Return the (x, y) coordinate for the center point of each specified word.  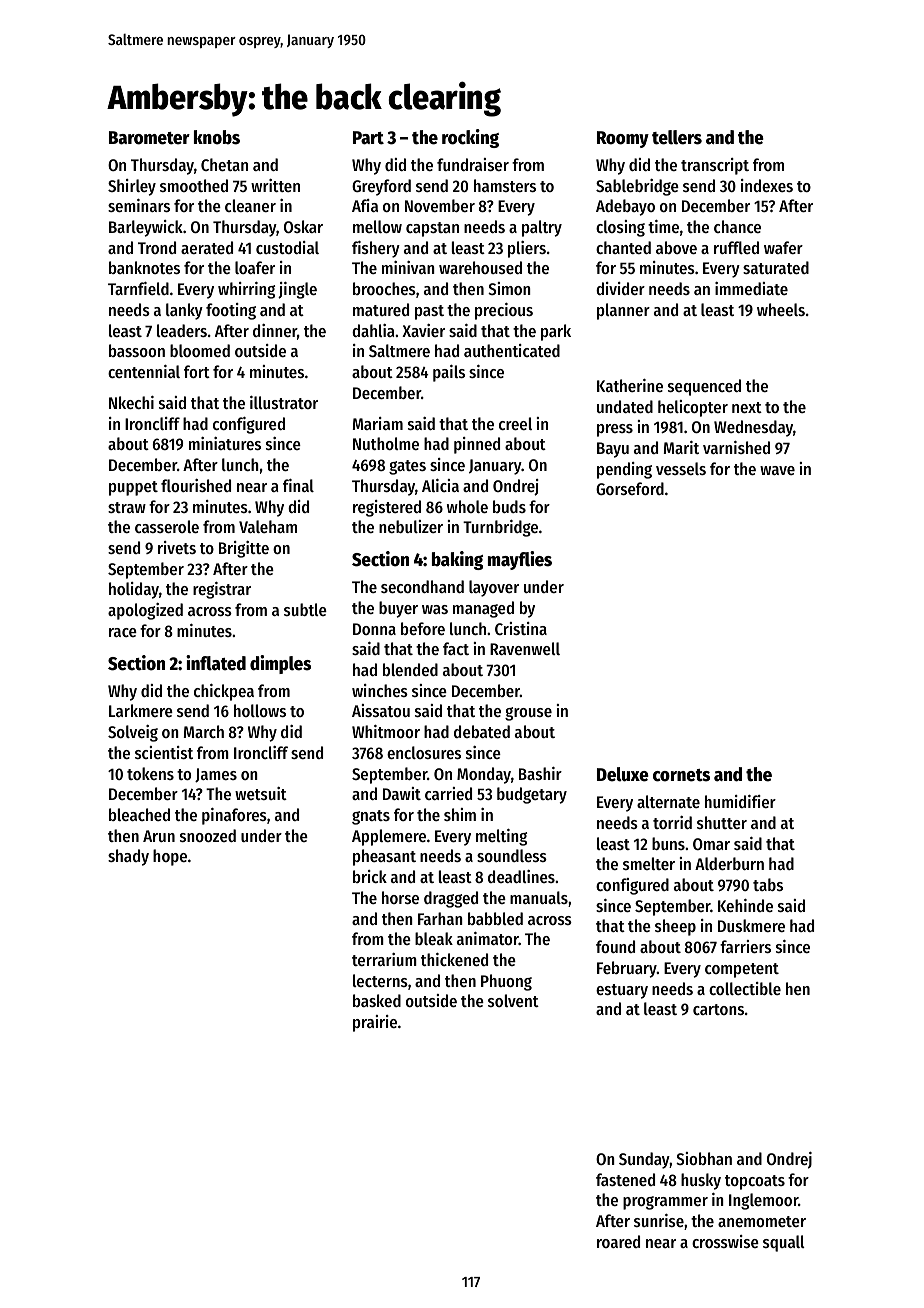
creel (515, 423)
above (676, 247)
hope (170, 857)
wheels (781, 309)
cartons (718, 1009)
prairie (375, 1023)
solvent (513, 1000)
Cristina (521, 628)
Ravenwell (525, 648)
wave (777, 470)
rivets (177, 547)
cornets (681, 775)
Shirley (132, 187)
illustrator (284, 402)
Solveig (133, 733)
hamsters (505, 185)
